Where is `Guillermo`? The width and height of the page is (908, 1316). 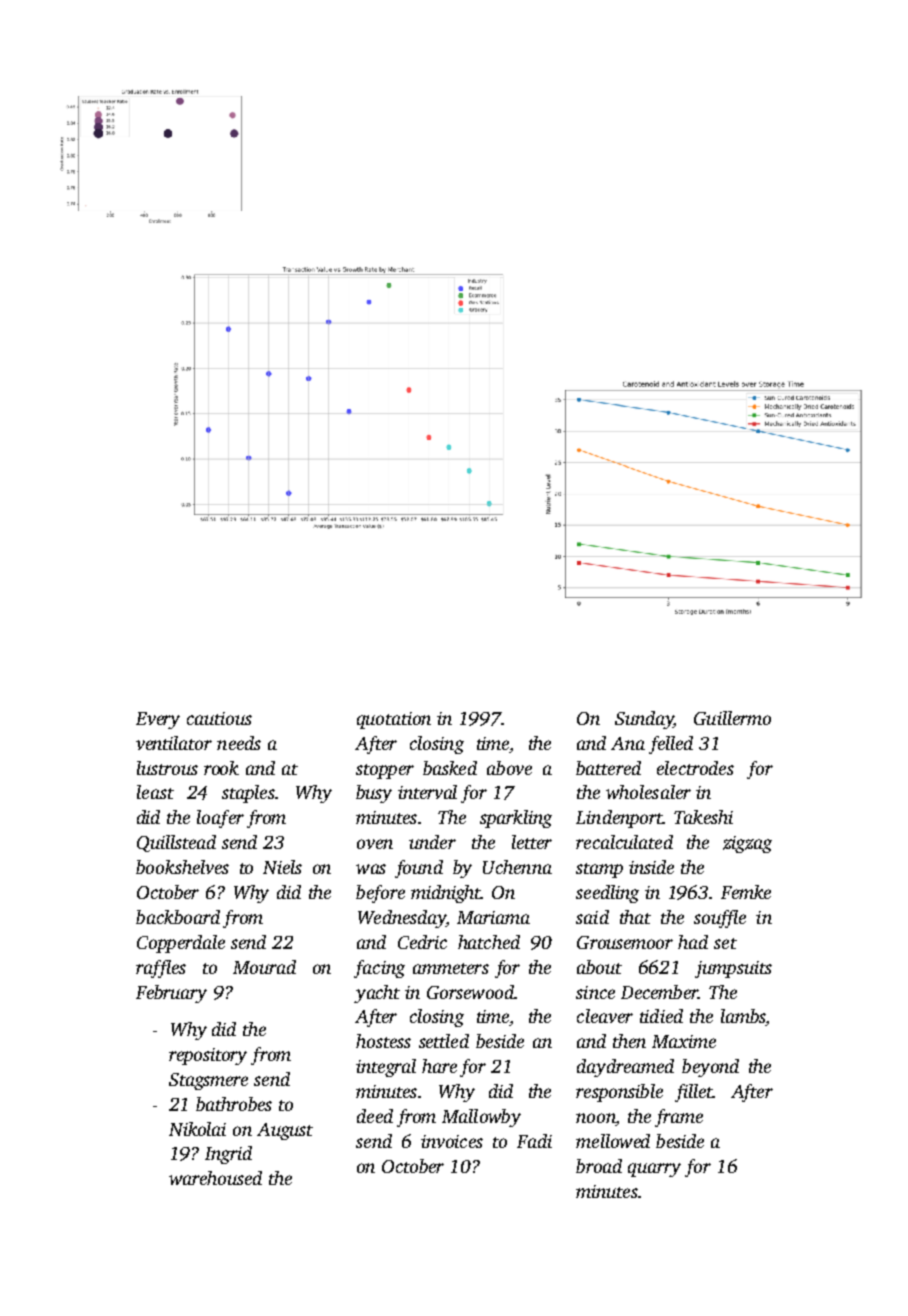
Guillermo is located at coordinates (732, 718).
